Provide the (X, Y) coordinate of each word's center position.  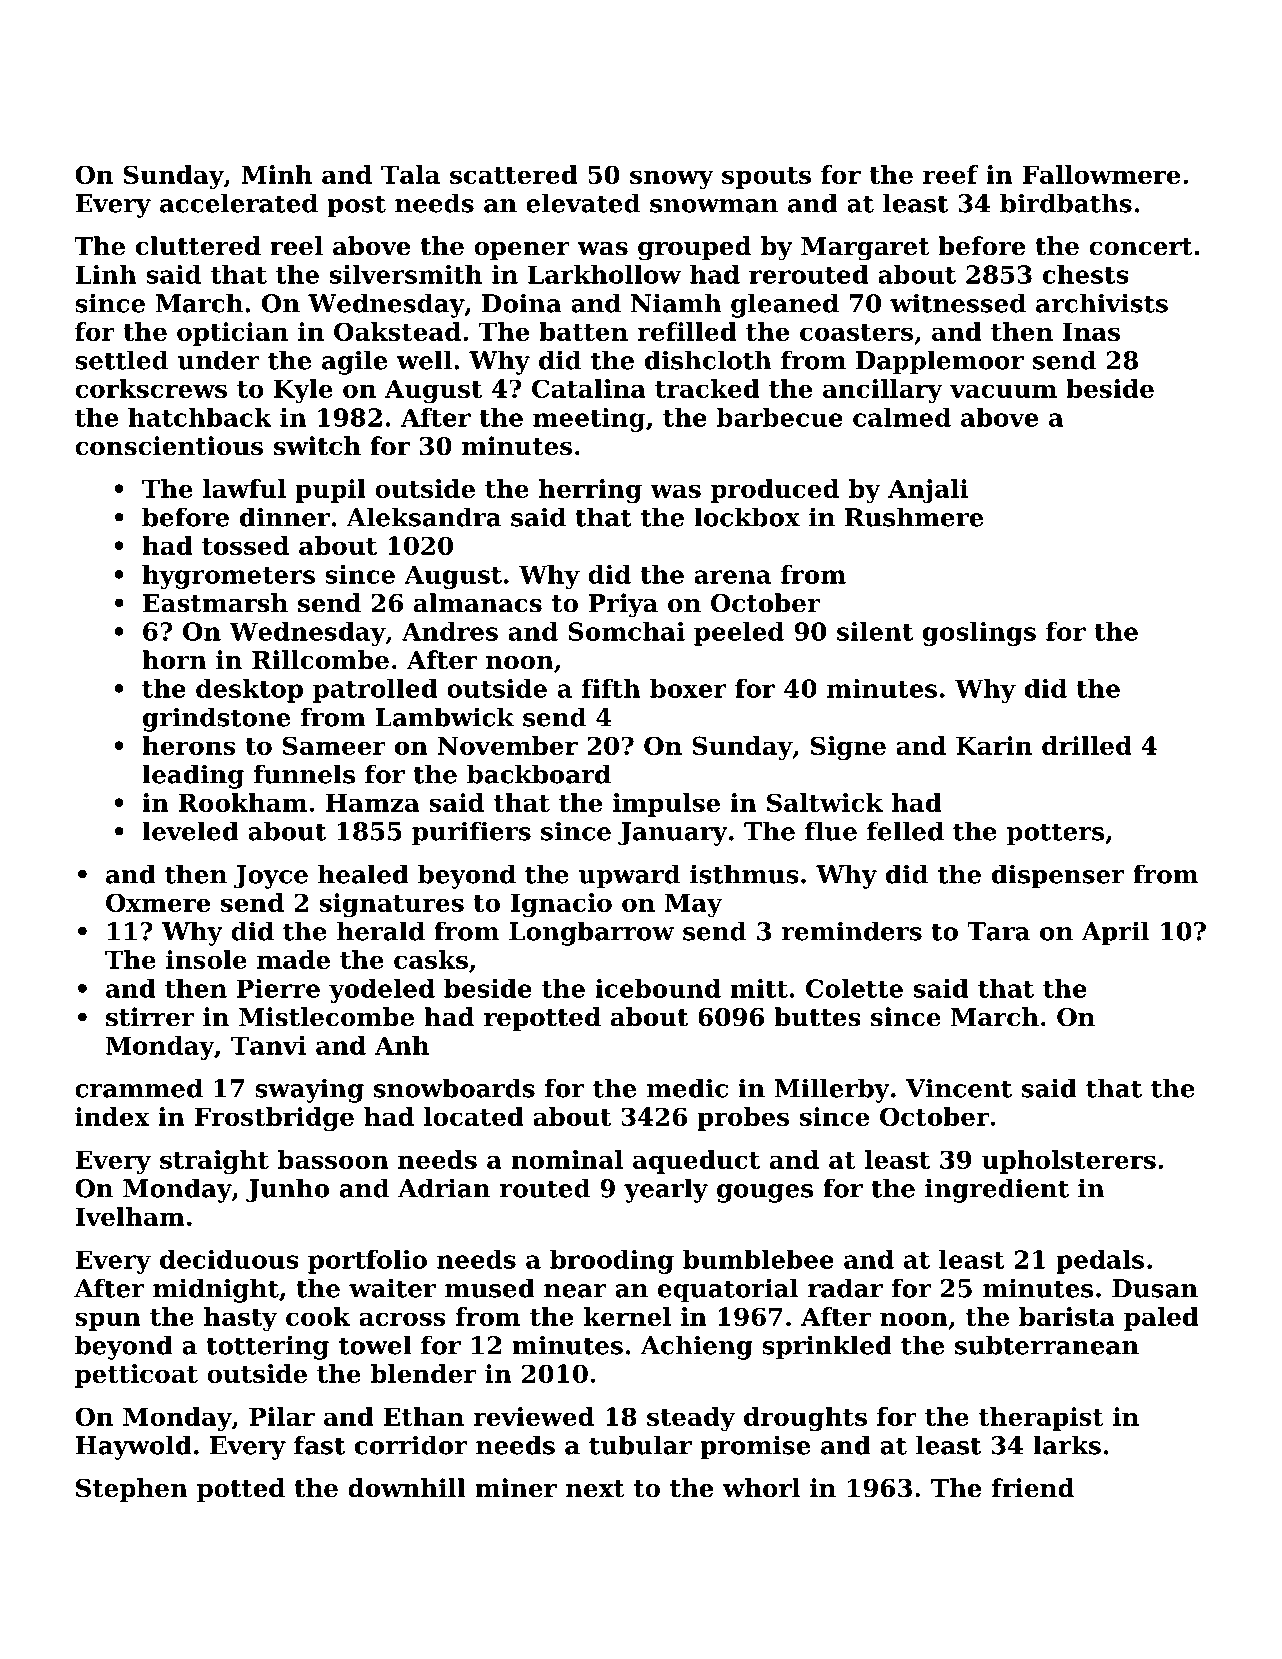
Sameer (334, 745)
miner (516, 1488)
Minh (276, 174)
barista (1067, 1316)
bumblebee (758, 1259)
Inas (1091, 332)
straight (214, 1162)
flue (831, 831)
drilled (1087, 745)
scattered (514, 174)
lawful (244, 488)
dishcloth (708, 360)
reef (951, 174)
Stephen (132, 1490)
